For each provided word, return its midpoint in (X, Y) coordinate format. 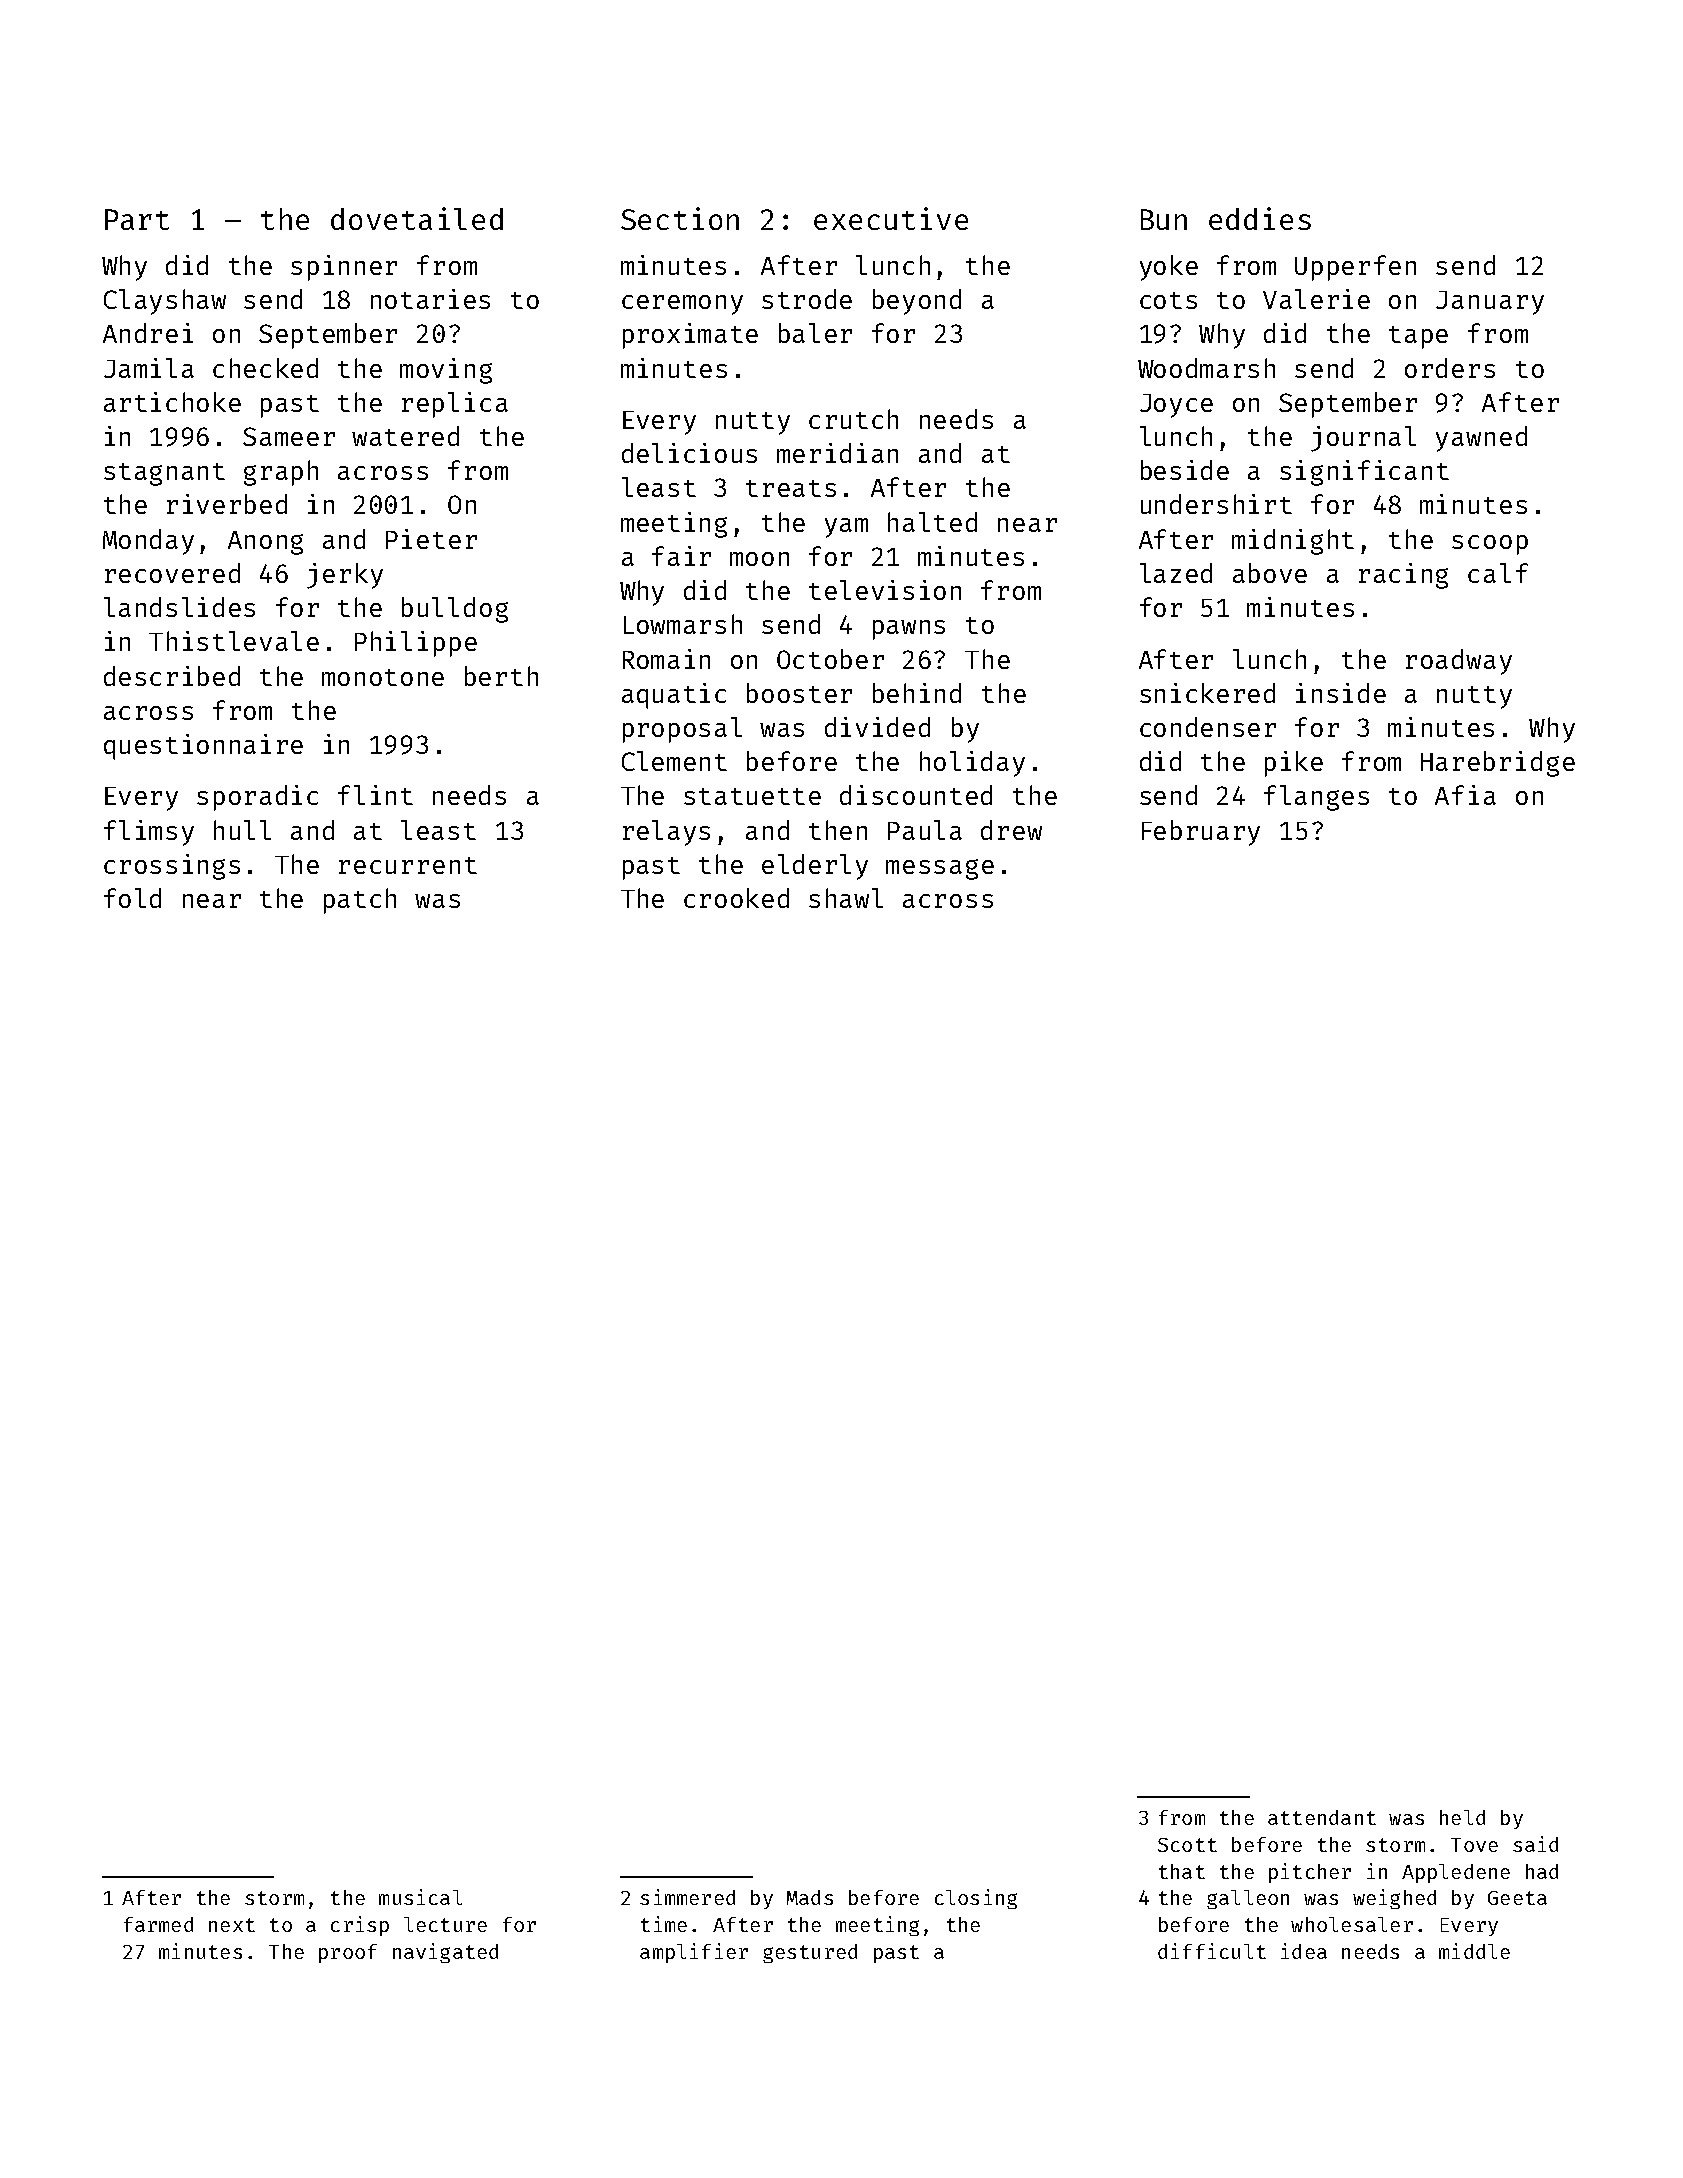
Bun (1164, 219)
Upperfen (1355, 268)
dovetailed (417, 218)
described (172, 676)
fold (132, 898)
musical (420, 1897)
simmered (687, 1897)
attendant (1322, 1817)
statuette (752, 796)
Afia (1465, 795)
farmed (158, 1924)
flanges (1316, 798)
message (940, 869)
